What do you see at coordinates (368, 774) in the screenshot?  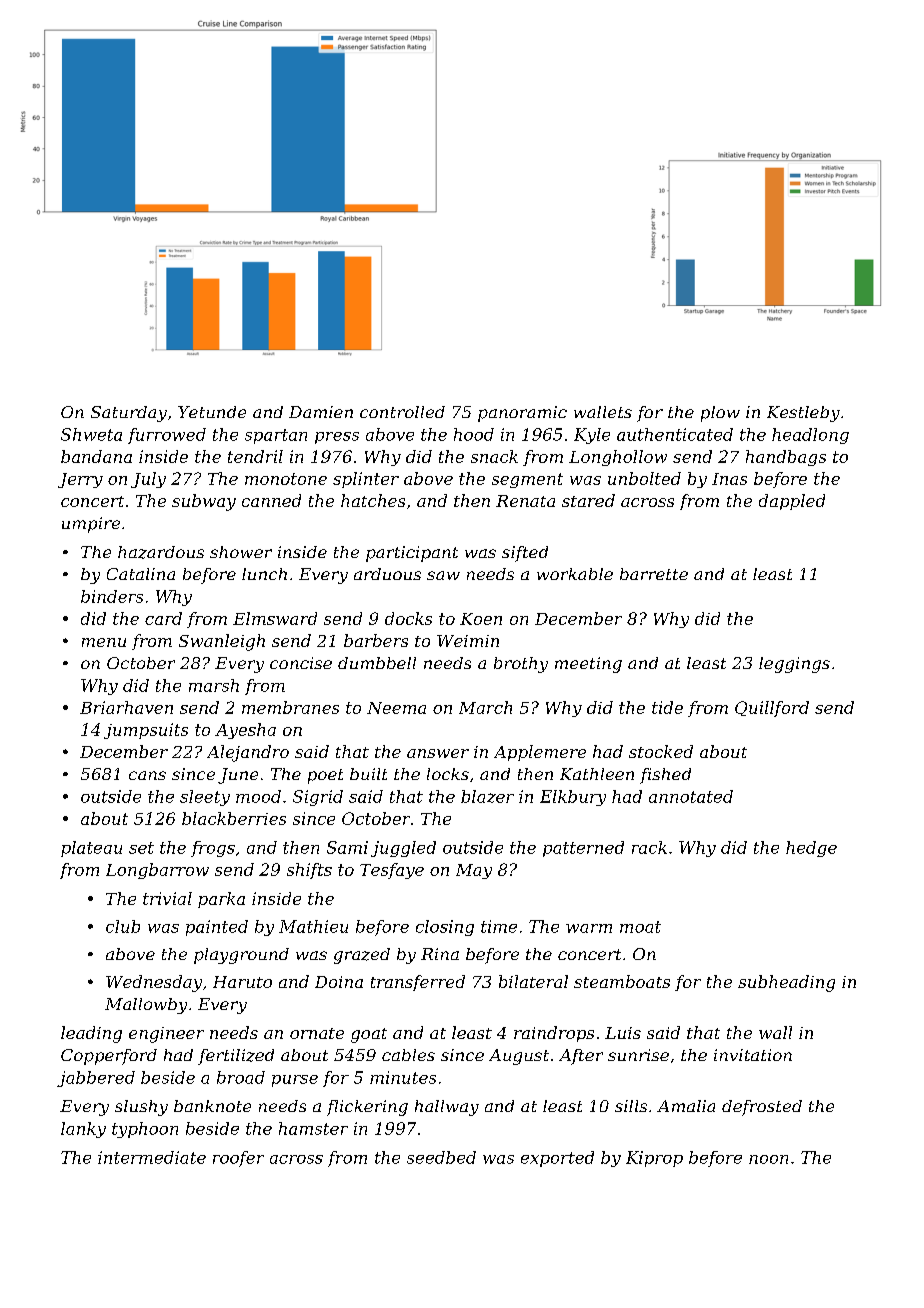 I see `built` at bounding box center [368, 774].
